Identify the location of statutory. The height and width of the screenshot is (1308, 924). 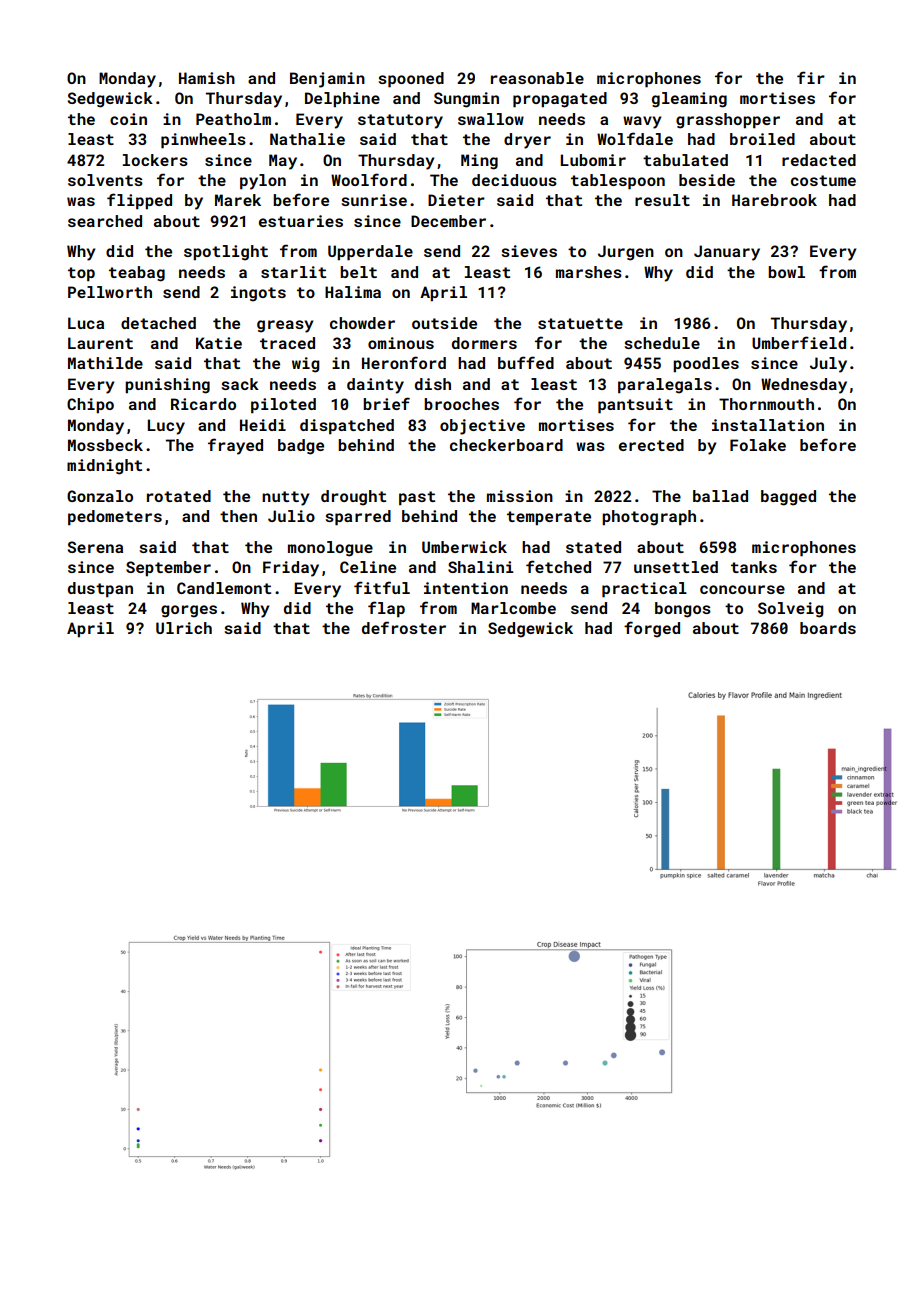
(400, 121).
